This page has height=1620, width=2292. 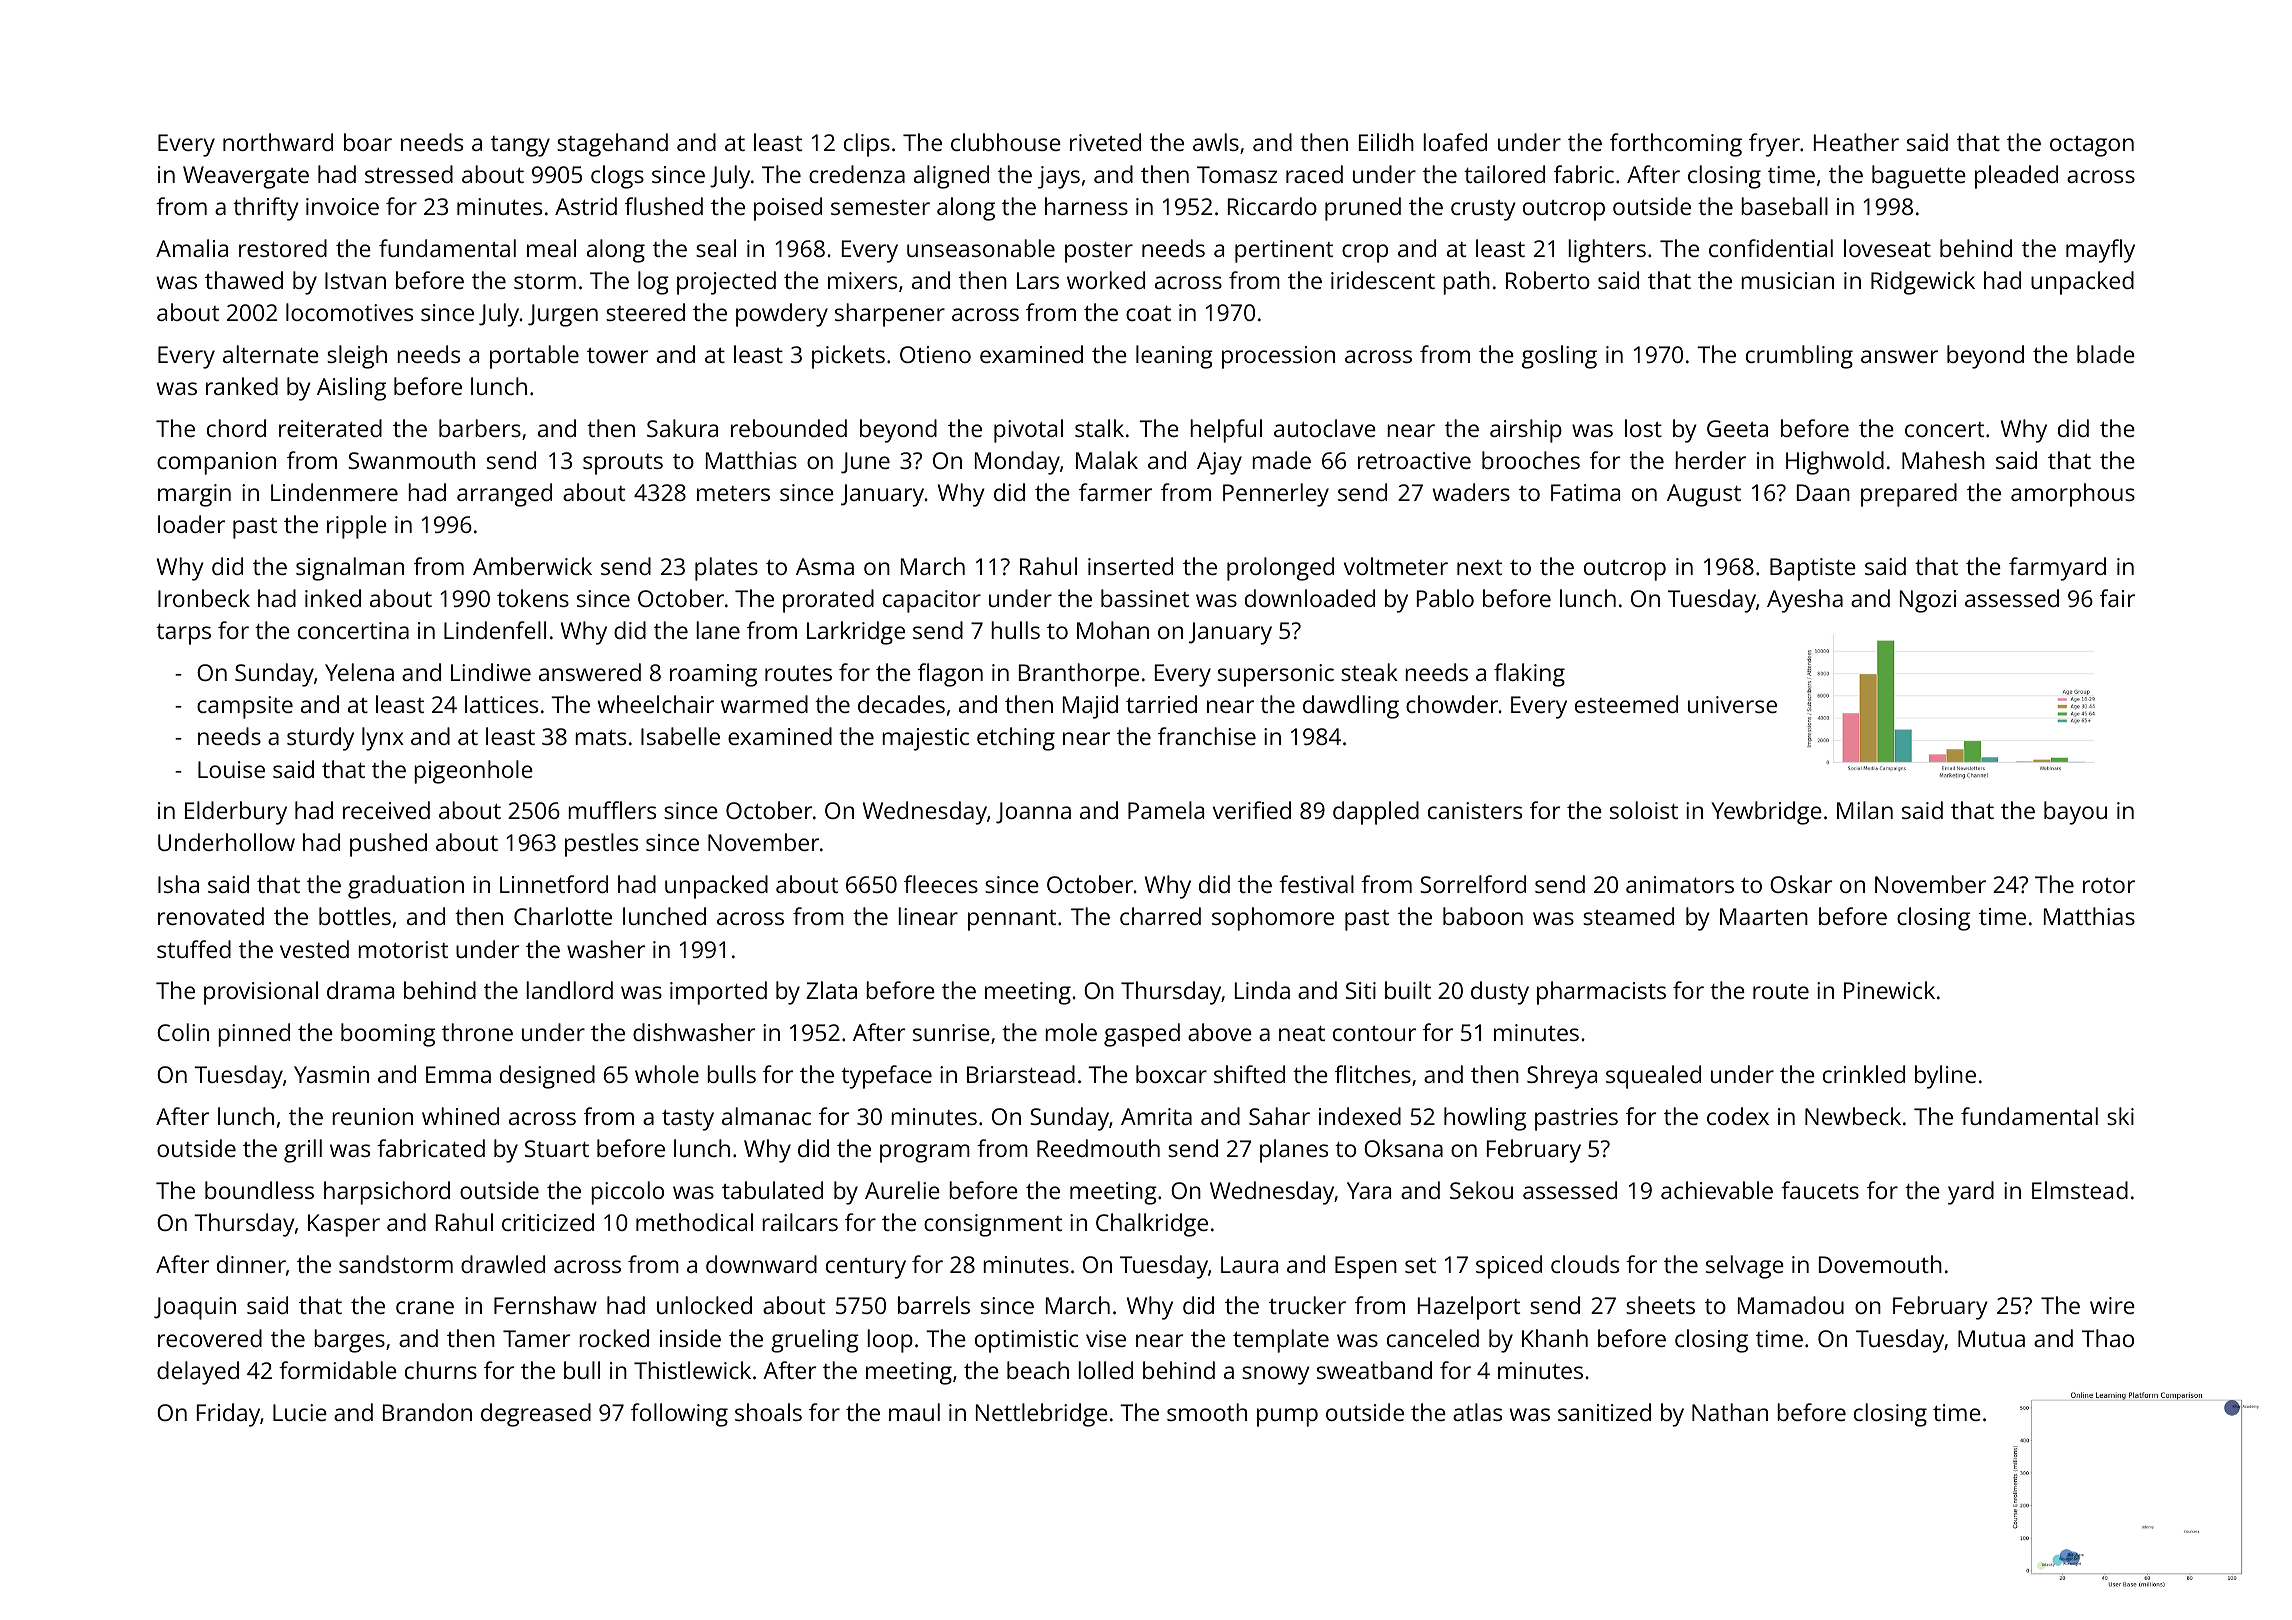 I want to click on seal, so click(x=716, y=248).
